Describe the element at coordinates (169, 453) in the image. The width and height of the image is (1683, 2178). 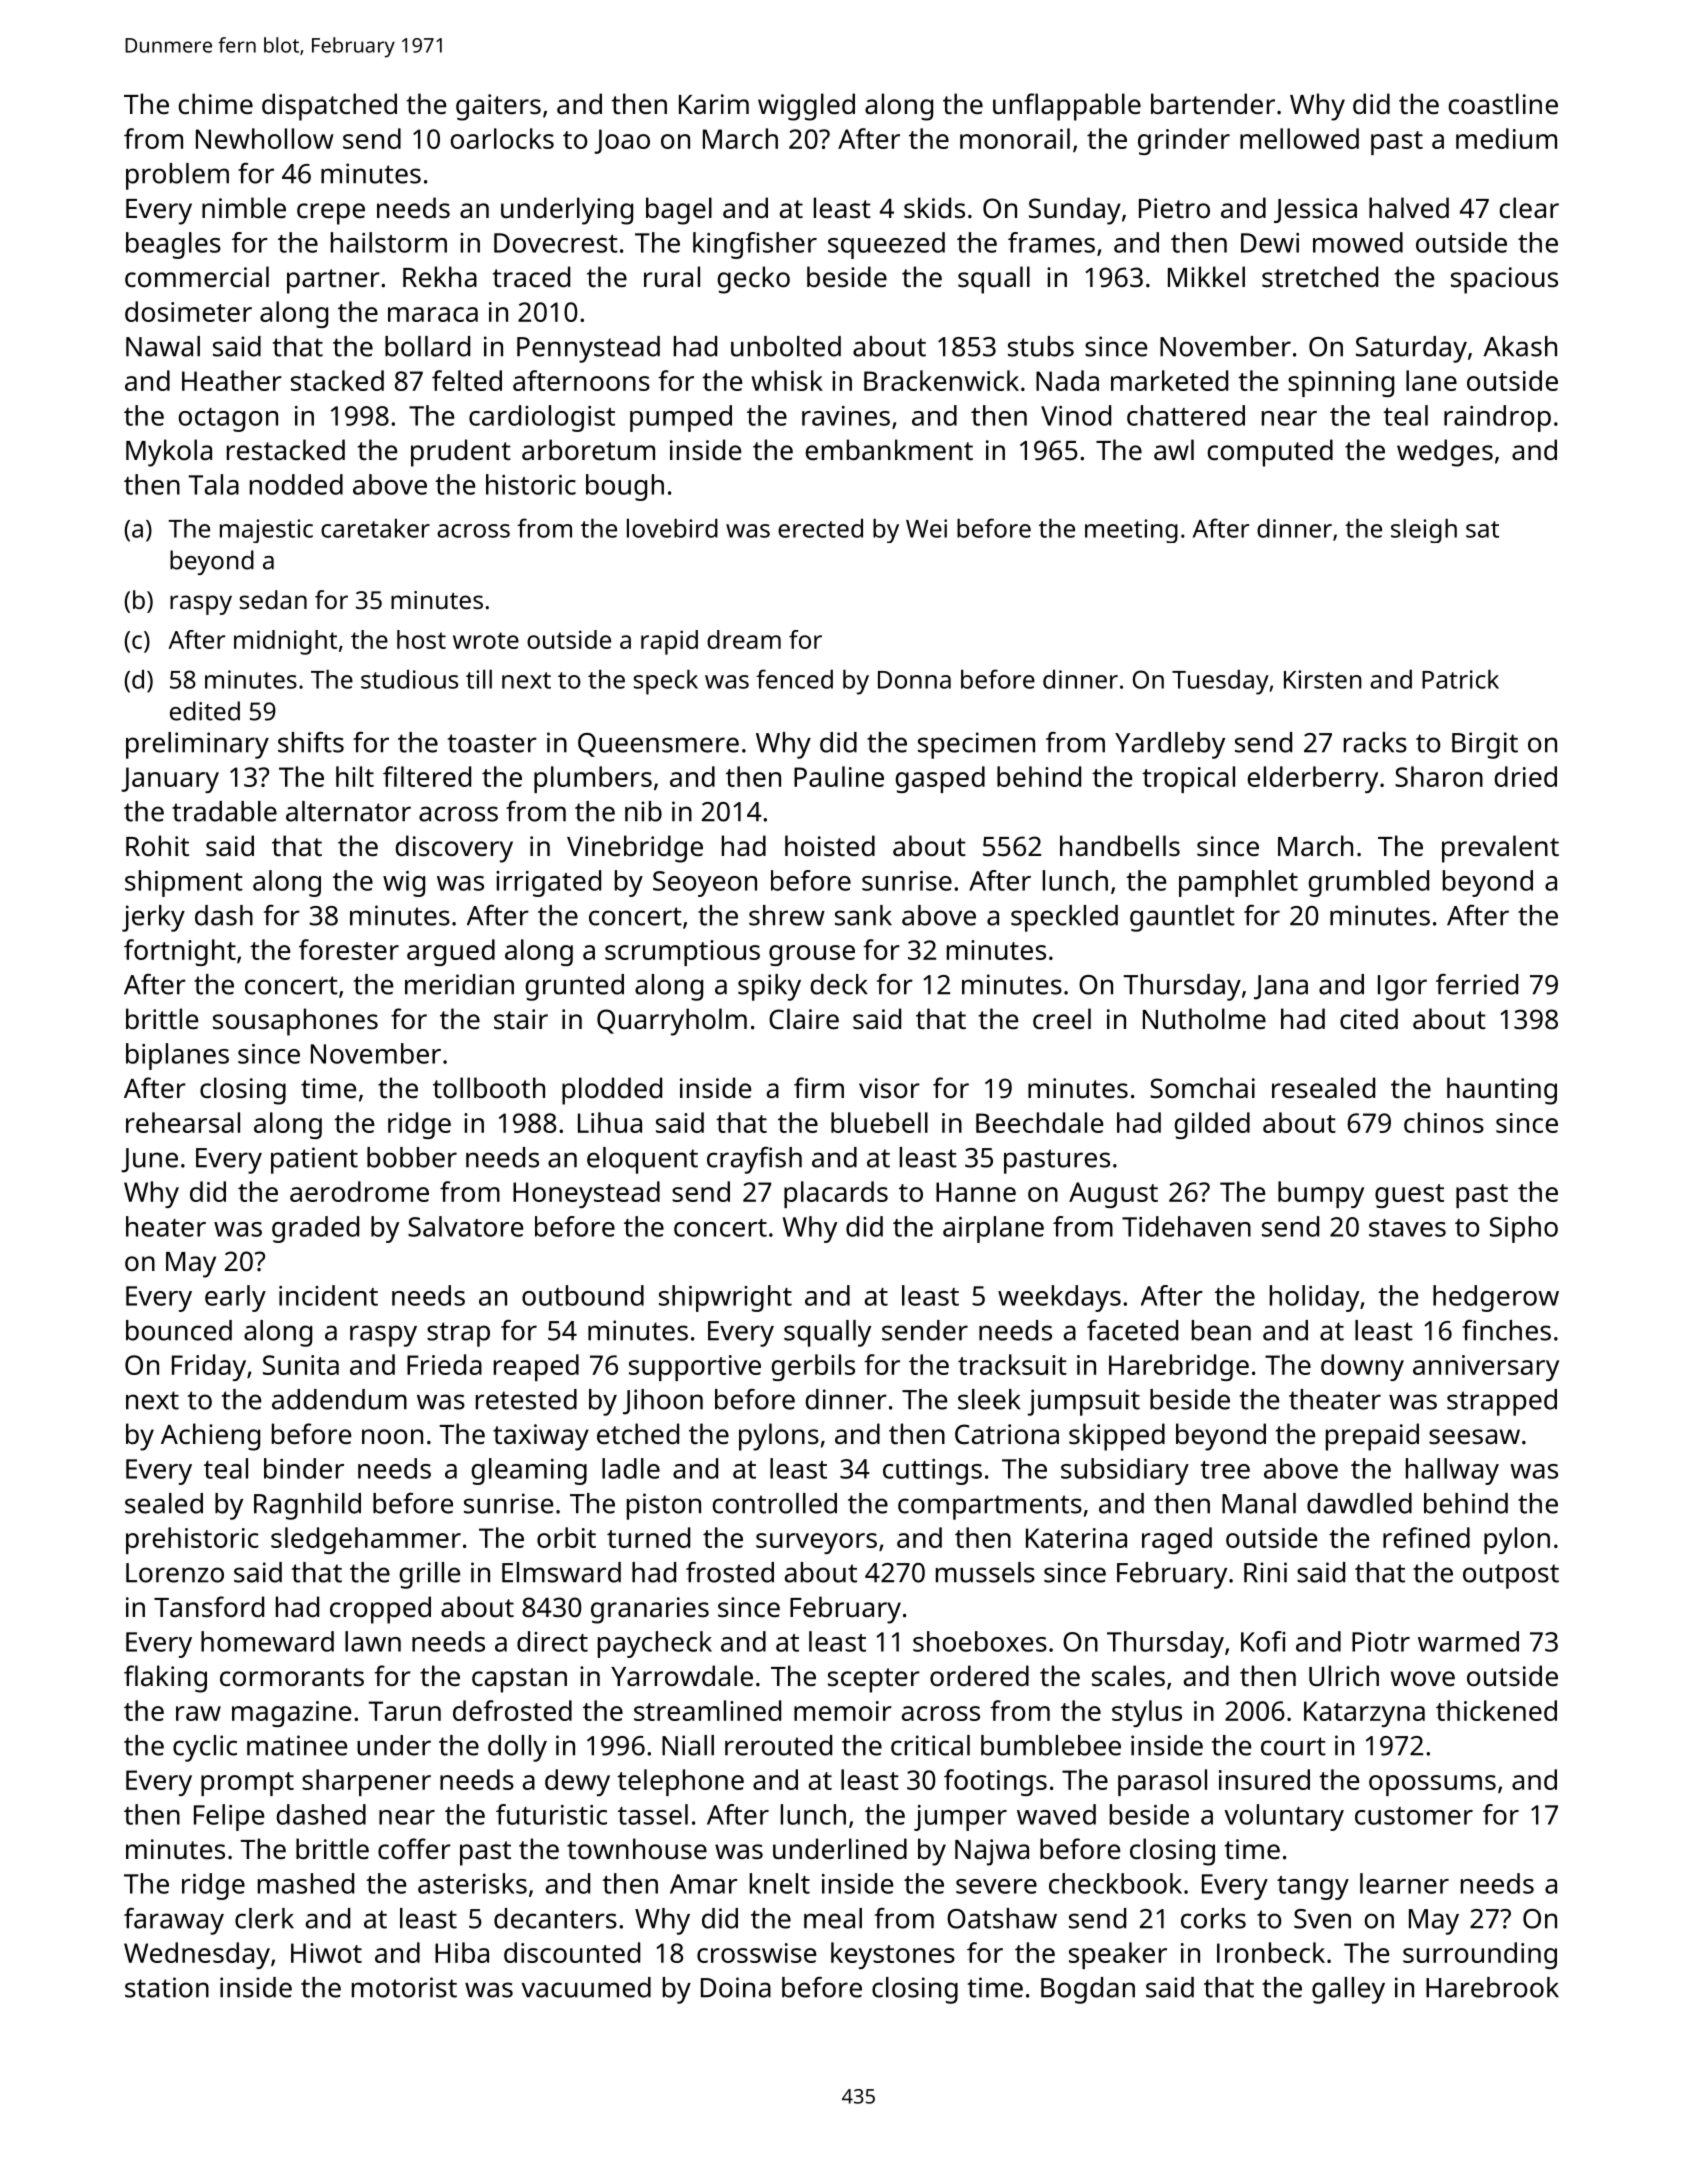
I see `Mykola` at that location.
